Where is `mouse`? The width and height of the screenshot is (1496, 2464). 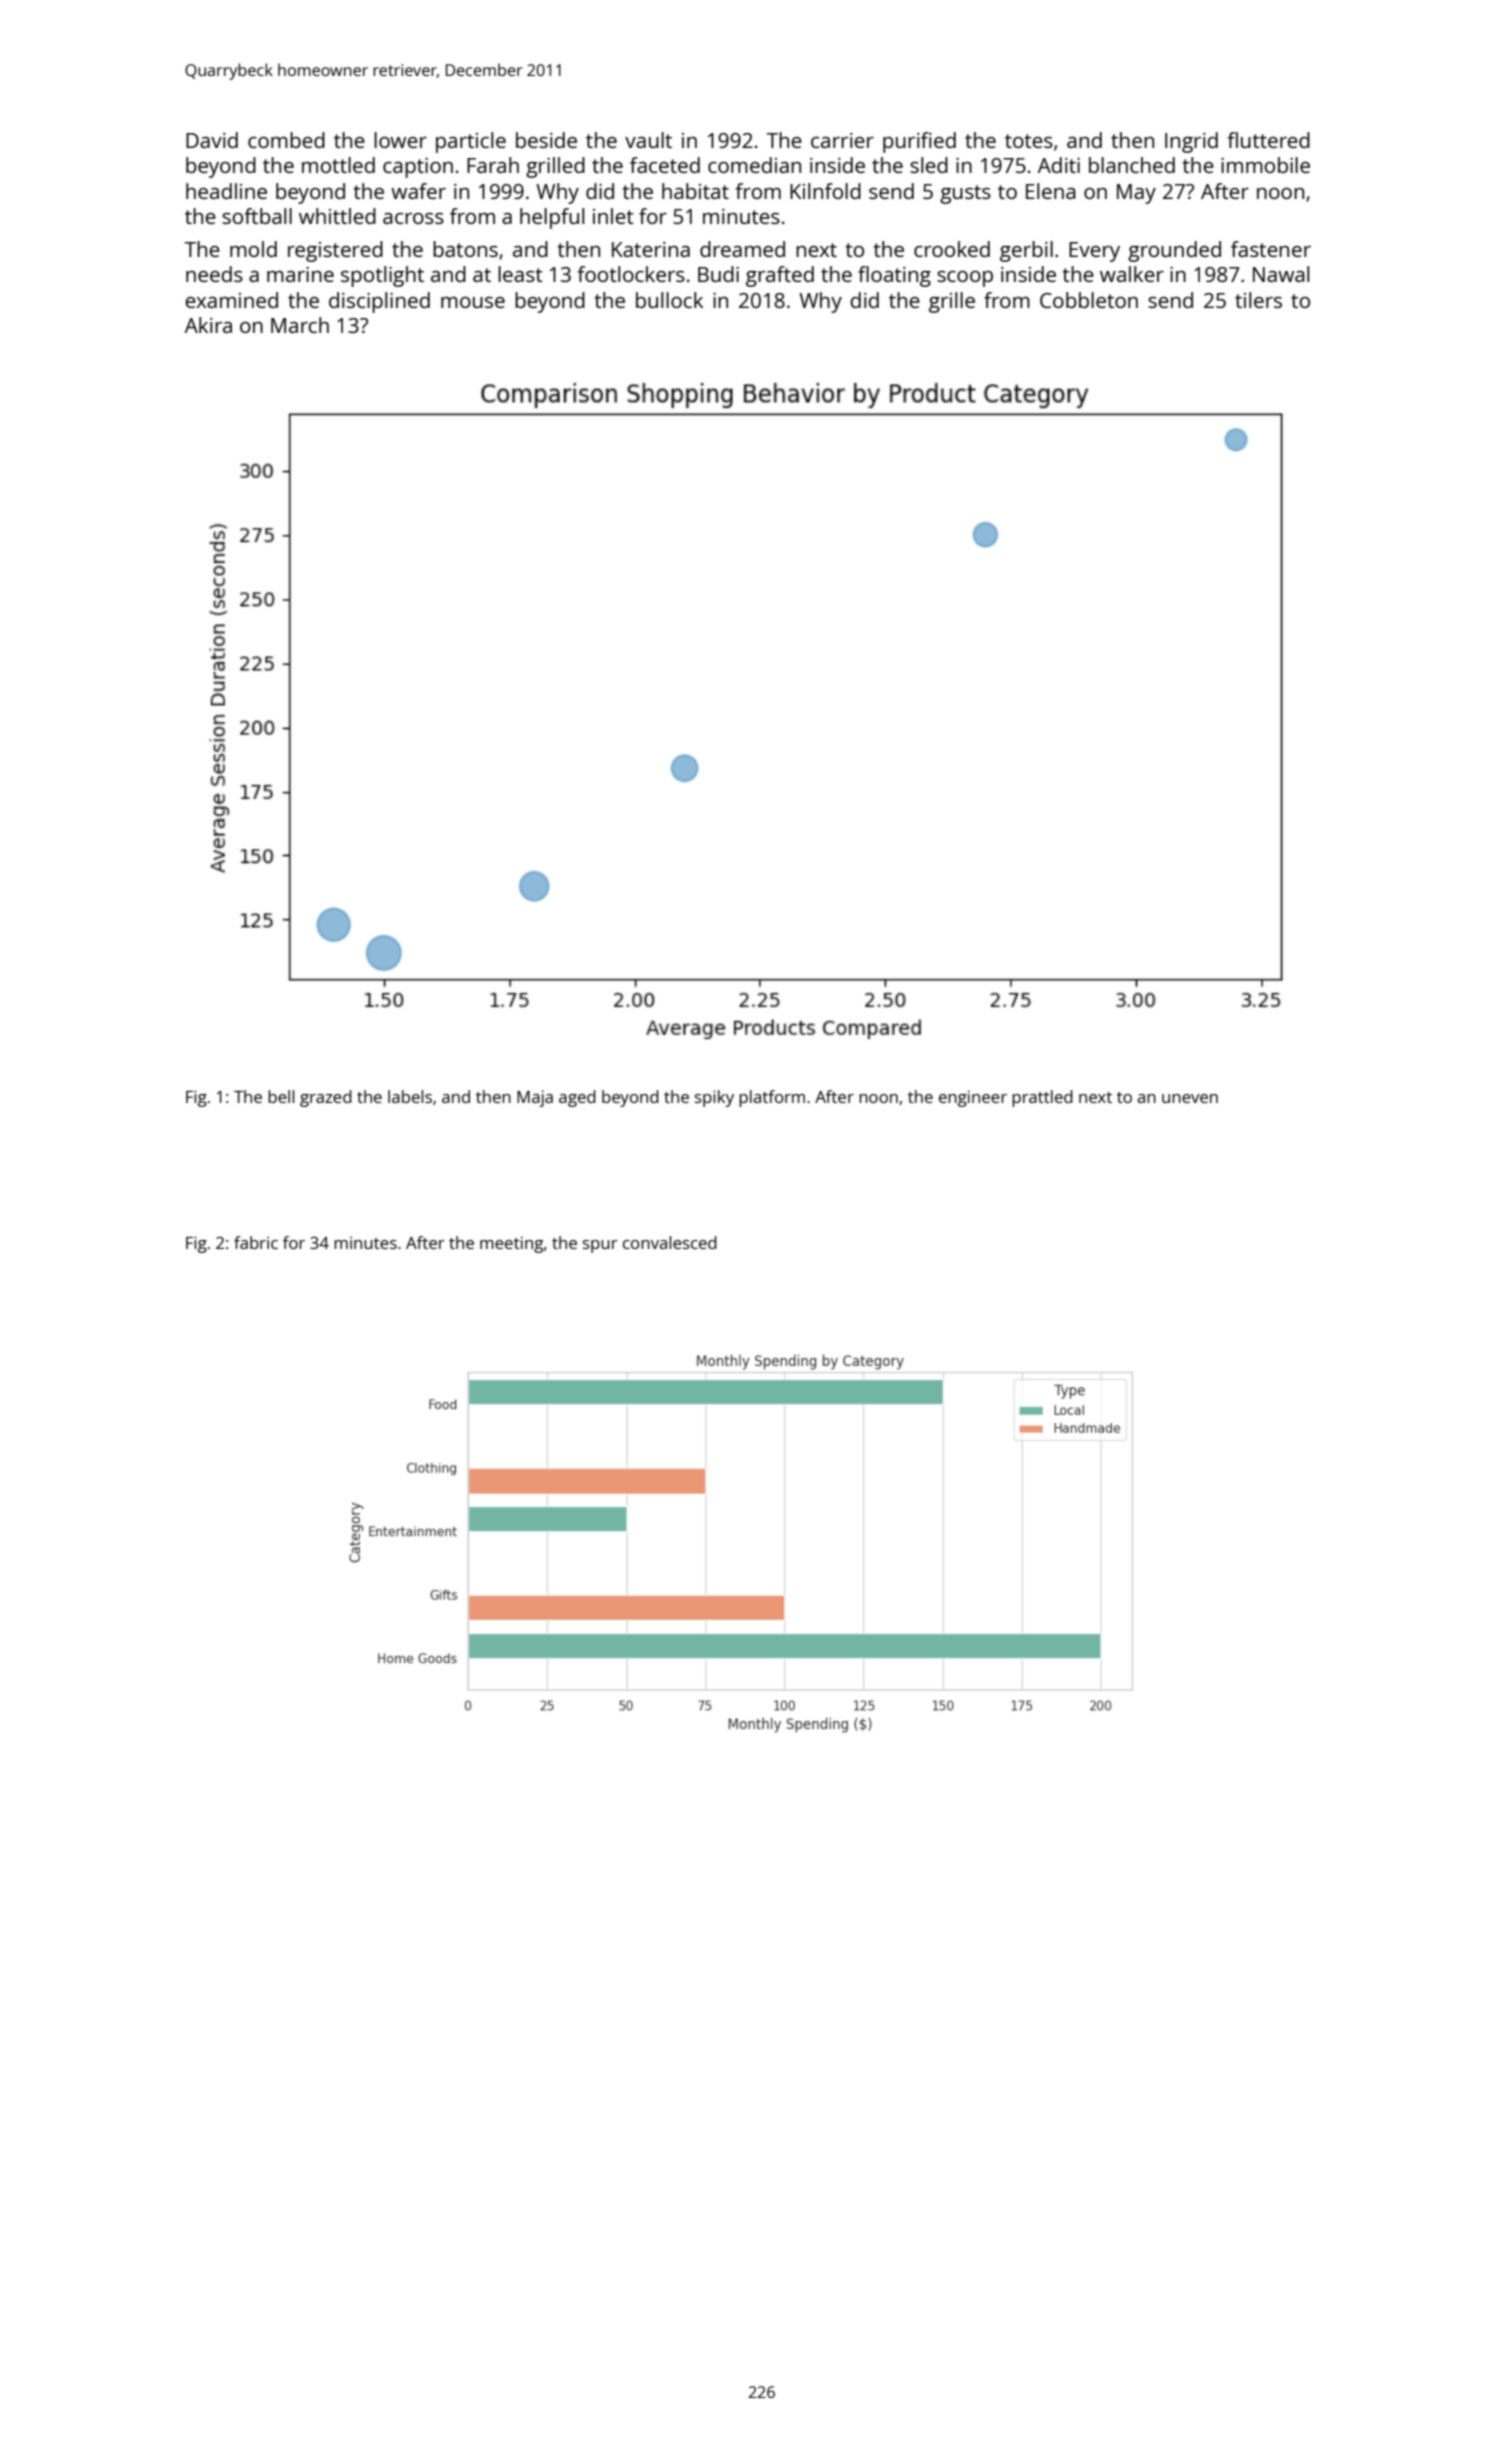 mouse is located at coordinates (473, 302).
